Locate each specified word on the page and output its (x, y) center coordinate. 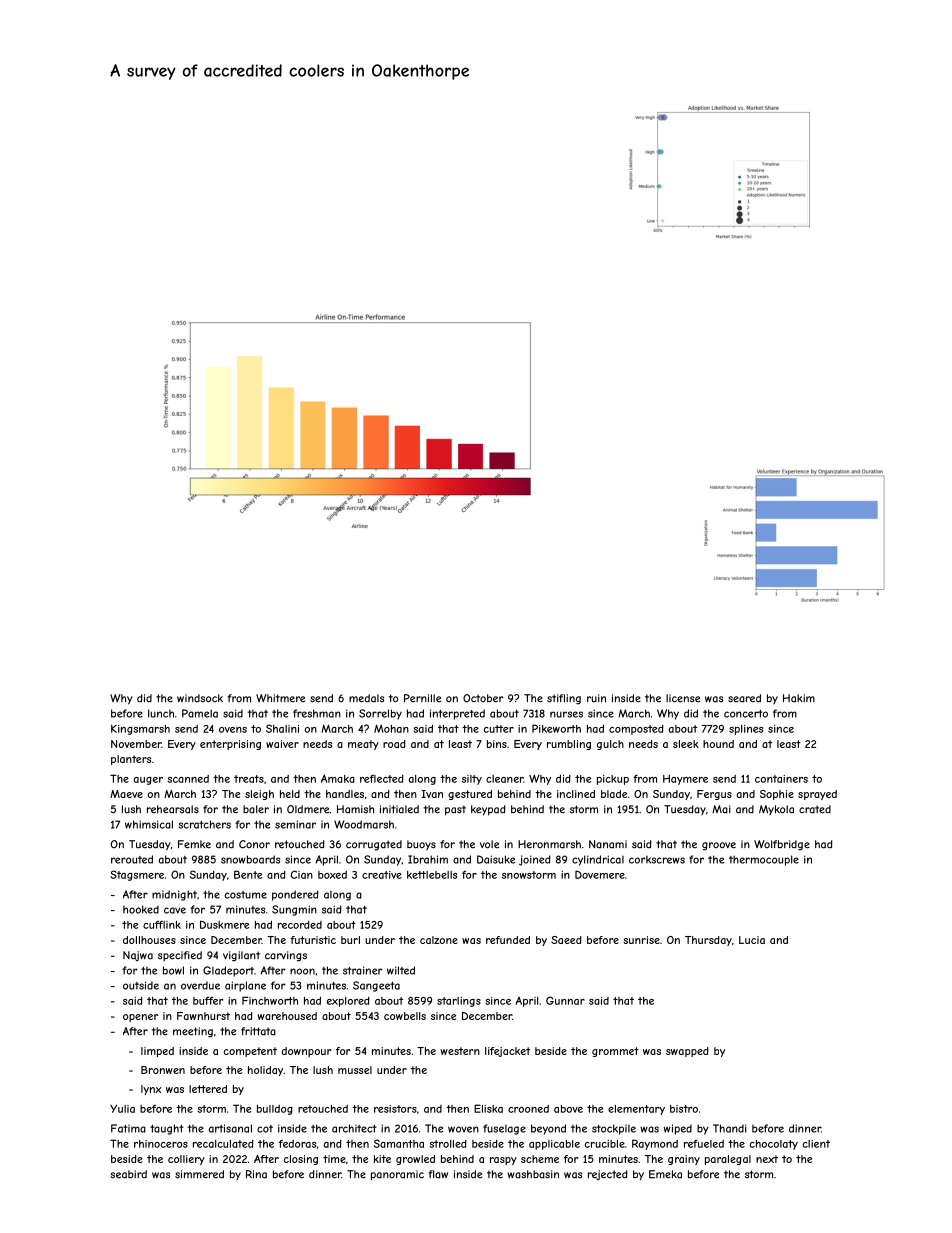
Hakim (799, 698)
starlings (459, 1002)
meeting (193, 1032)
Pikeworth (556, 728)
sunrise (641, 940)
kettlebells (432, 875)
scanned (188, 779)
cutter (499, 729)
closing (300, 1160)
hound (718, 744)
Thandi (730, 1128)
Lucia (752, 940)
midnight (174, 895)
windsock (200, 698)
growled (415, 1160)
